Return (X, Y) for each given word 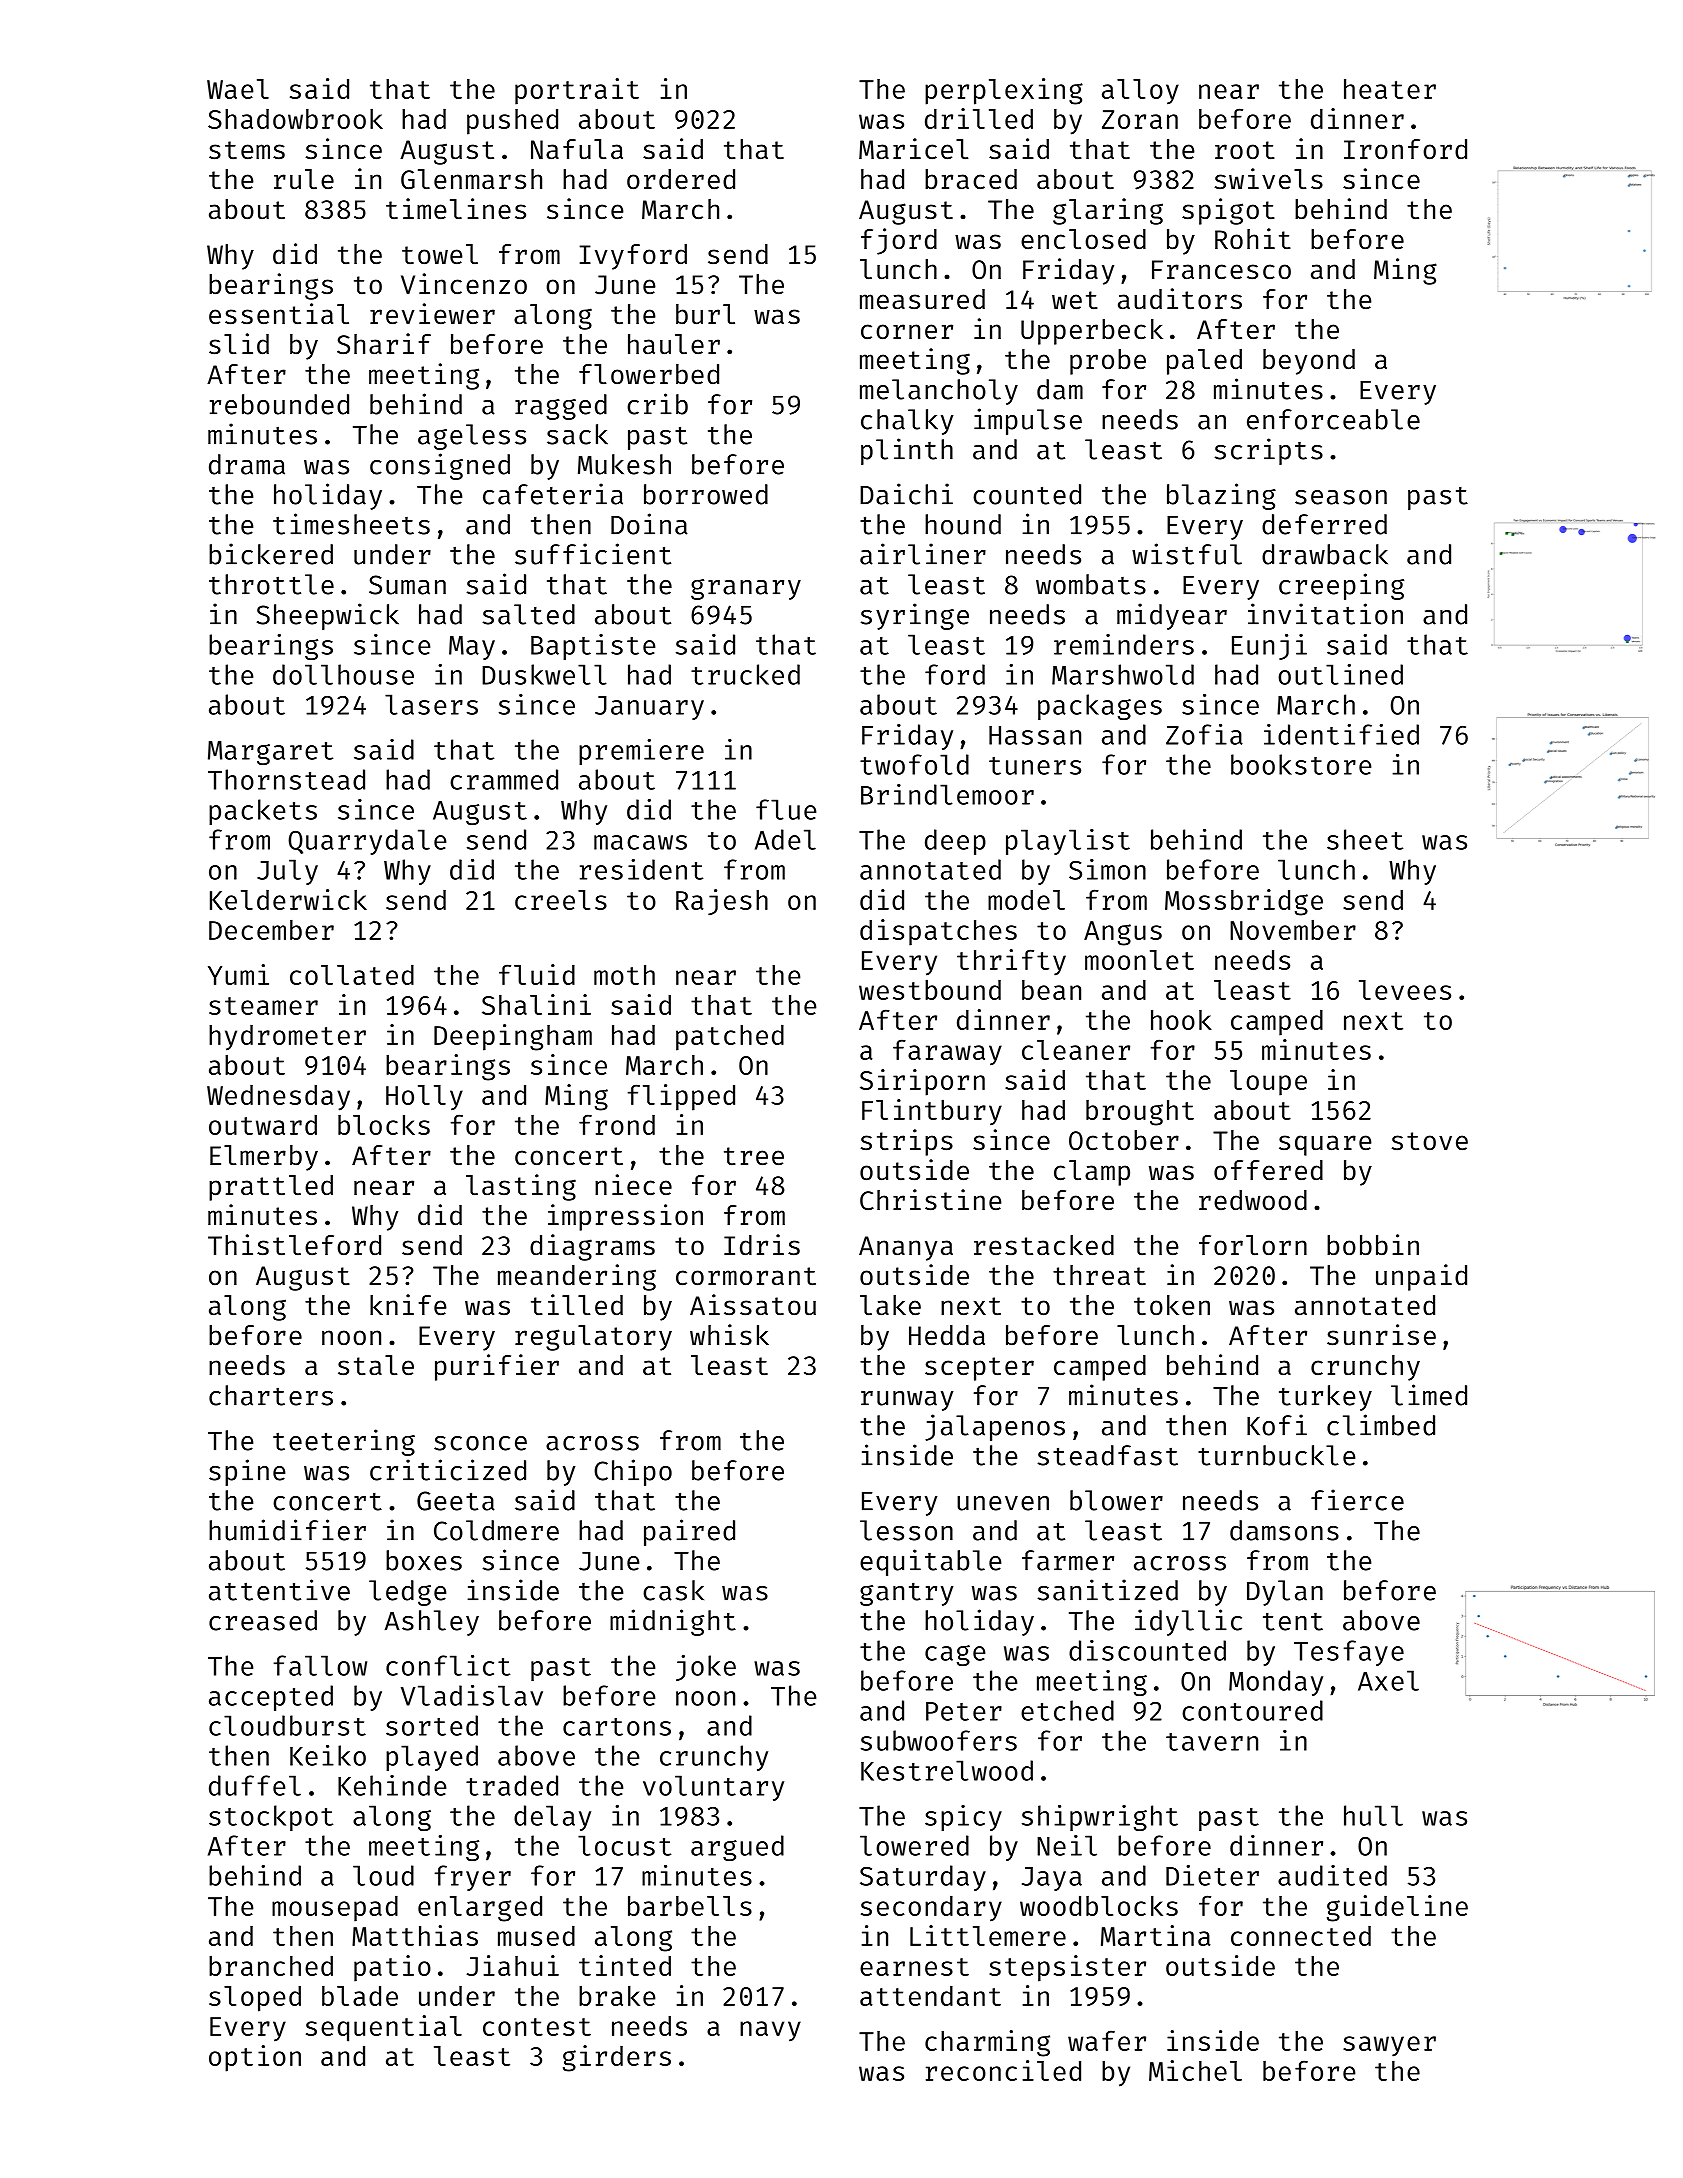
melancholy (939, 392)
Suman (407, 585)
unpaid (1421, 1277)
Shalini (536, 1004)
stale (376, 1365)
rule (304, 179)
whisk (729, 1335)
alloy (1140, 91)
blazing (1221, 496)
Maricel (914, 149)
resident (641, 869)
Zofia (1204, 734)
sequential (384, 2028)
